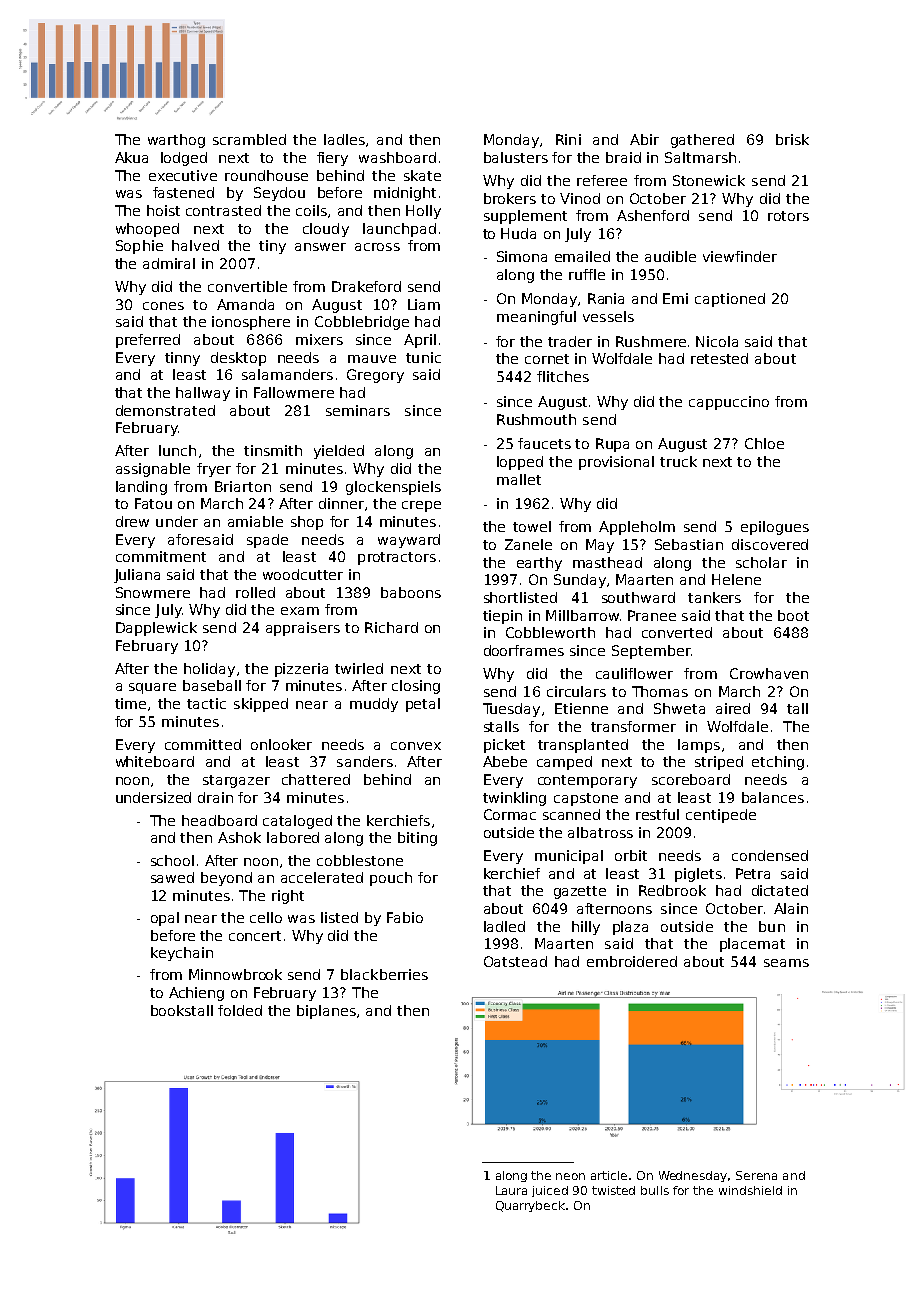  Describe the element at coordinates (239, 837) in the screenshot. I see `Ashok` at that location.
